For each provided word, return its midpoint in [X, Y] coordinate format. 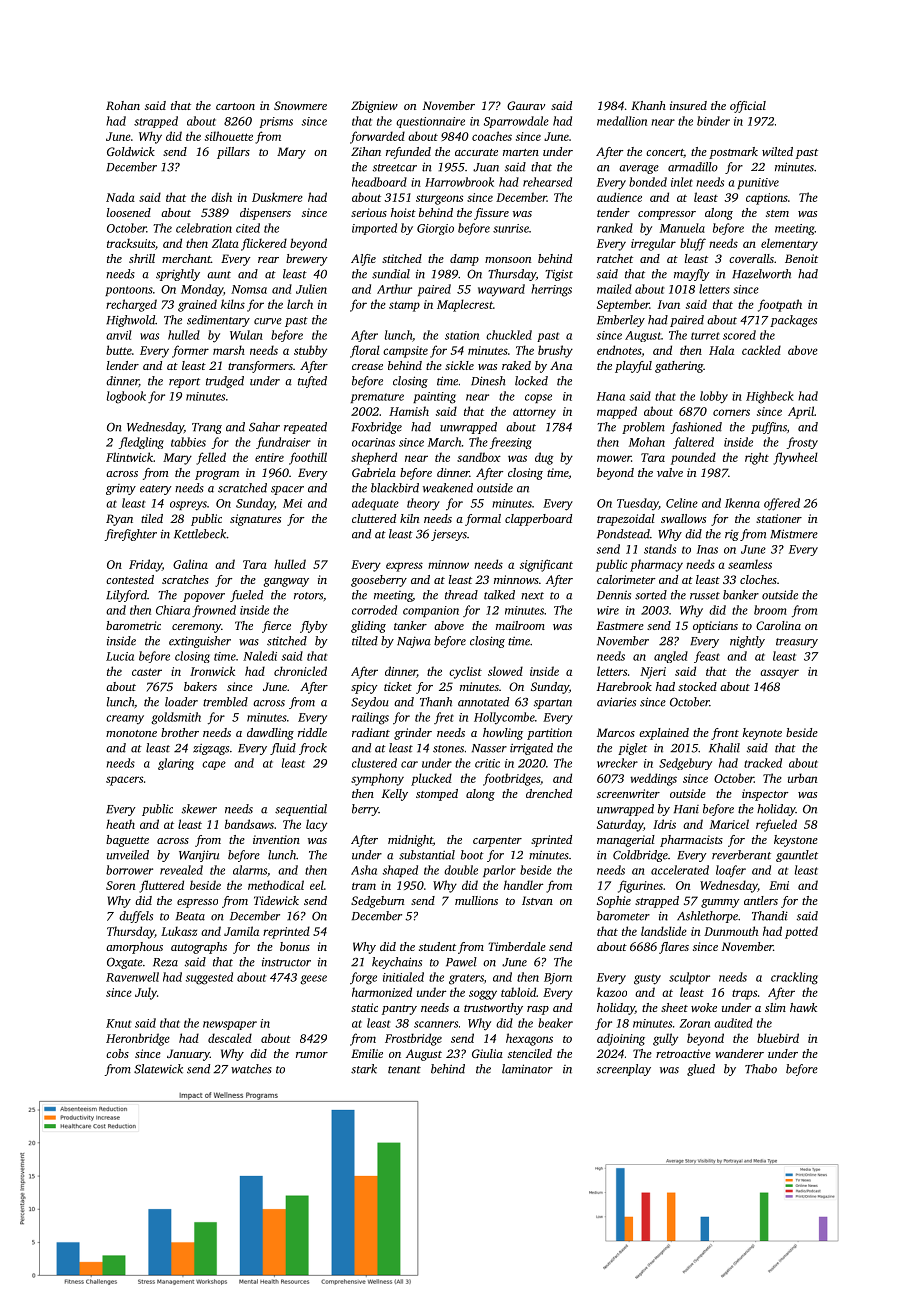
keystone [796, 841]
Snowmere [300, 105]
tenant [404, 1070]
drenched [549, 793]
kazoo [612, 992]
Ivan [669, 304]
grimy [121, 489]
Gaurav [526, 105]
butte [119, 350]
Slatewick [158, 1069]
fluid [283, 749]
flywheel [795, 458]
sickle [459, 365]
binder [713, 121]
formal [483, 520]
